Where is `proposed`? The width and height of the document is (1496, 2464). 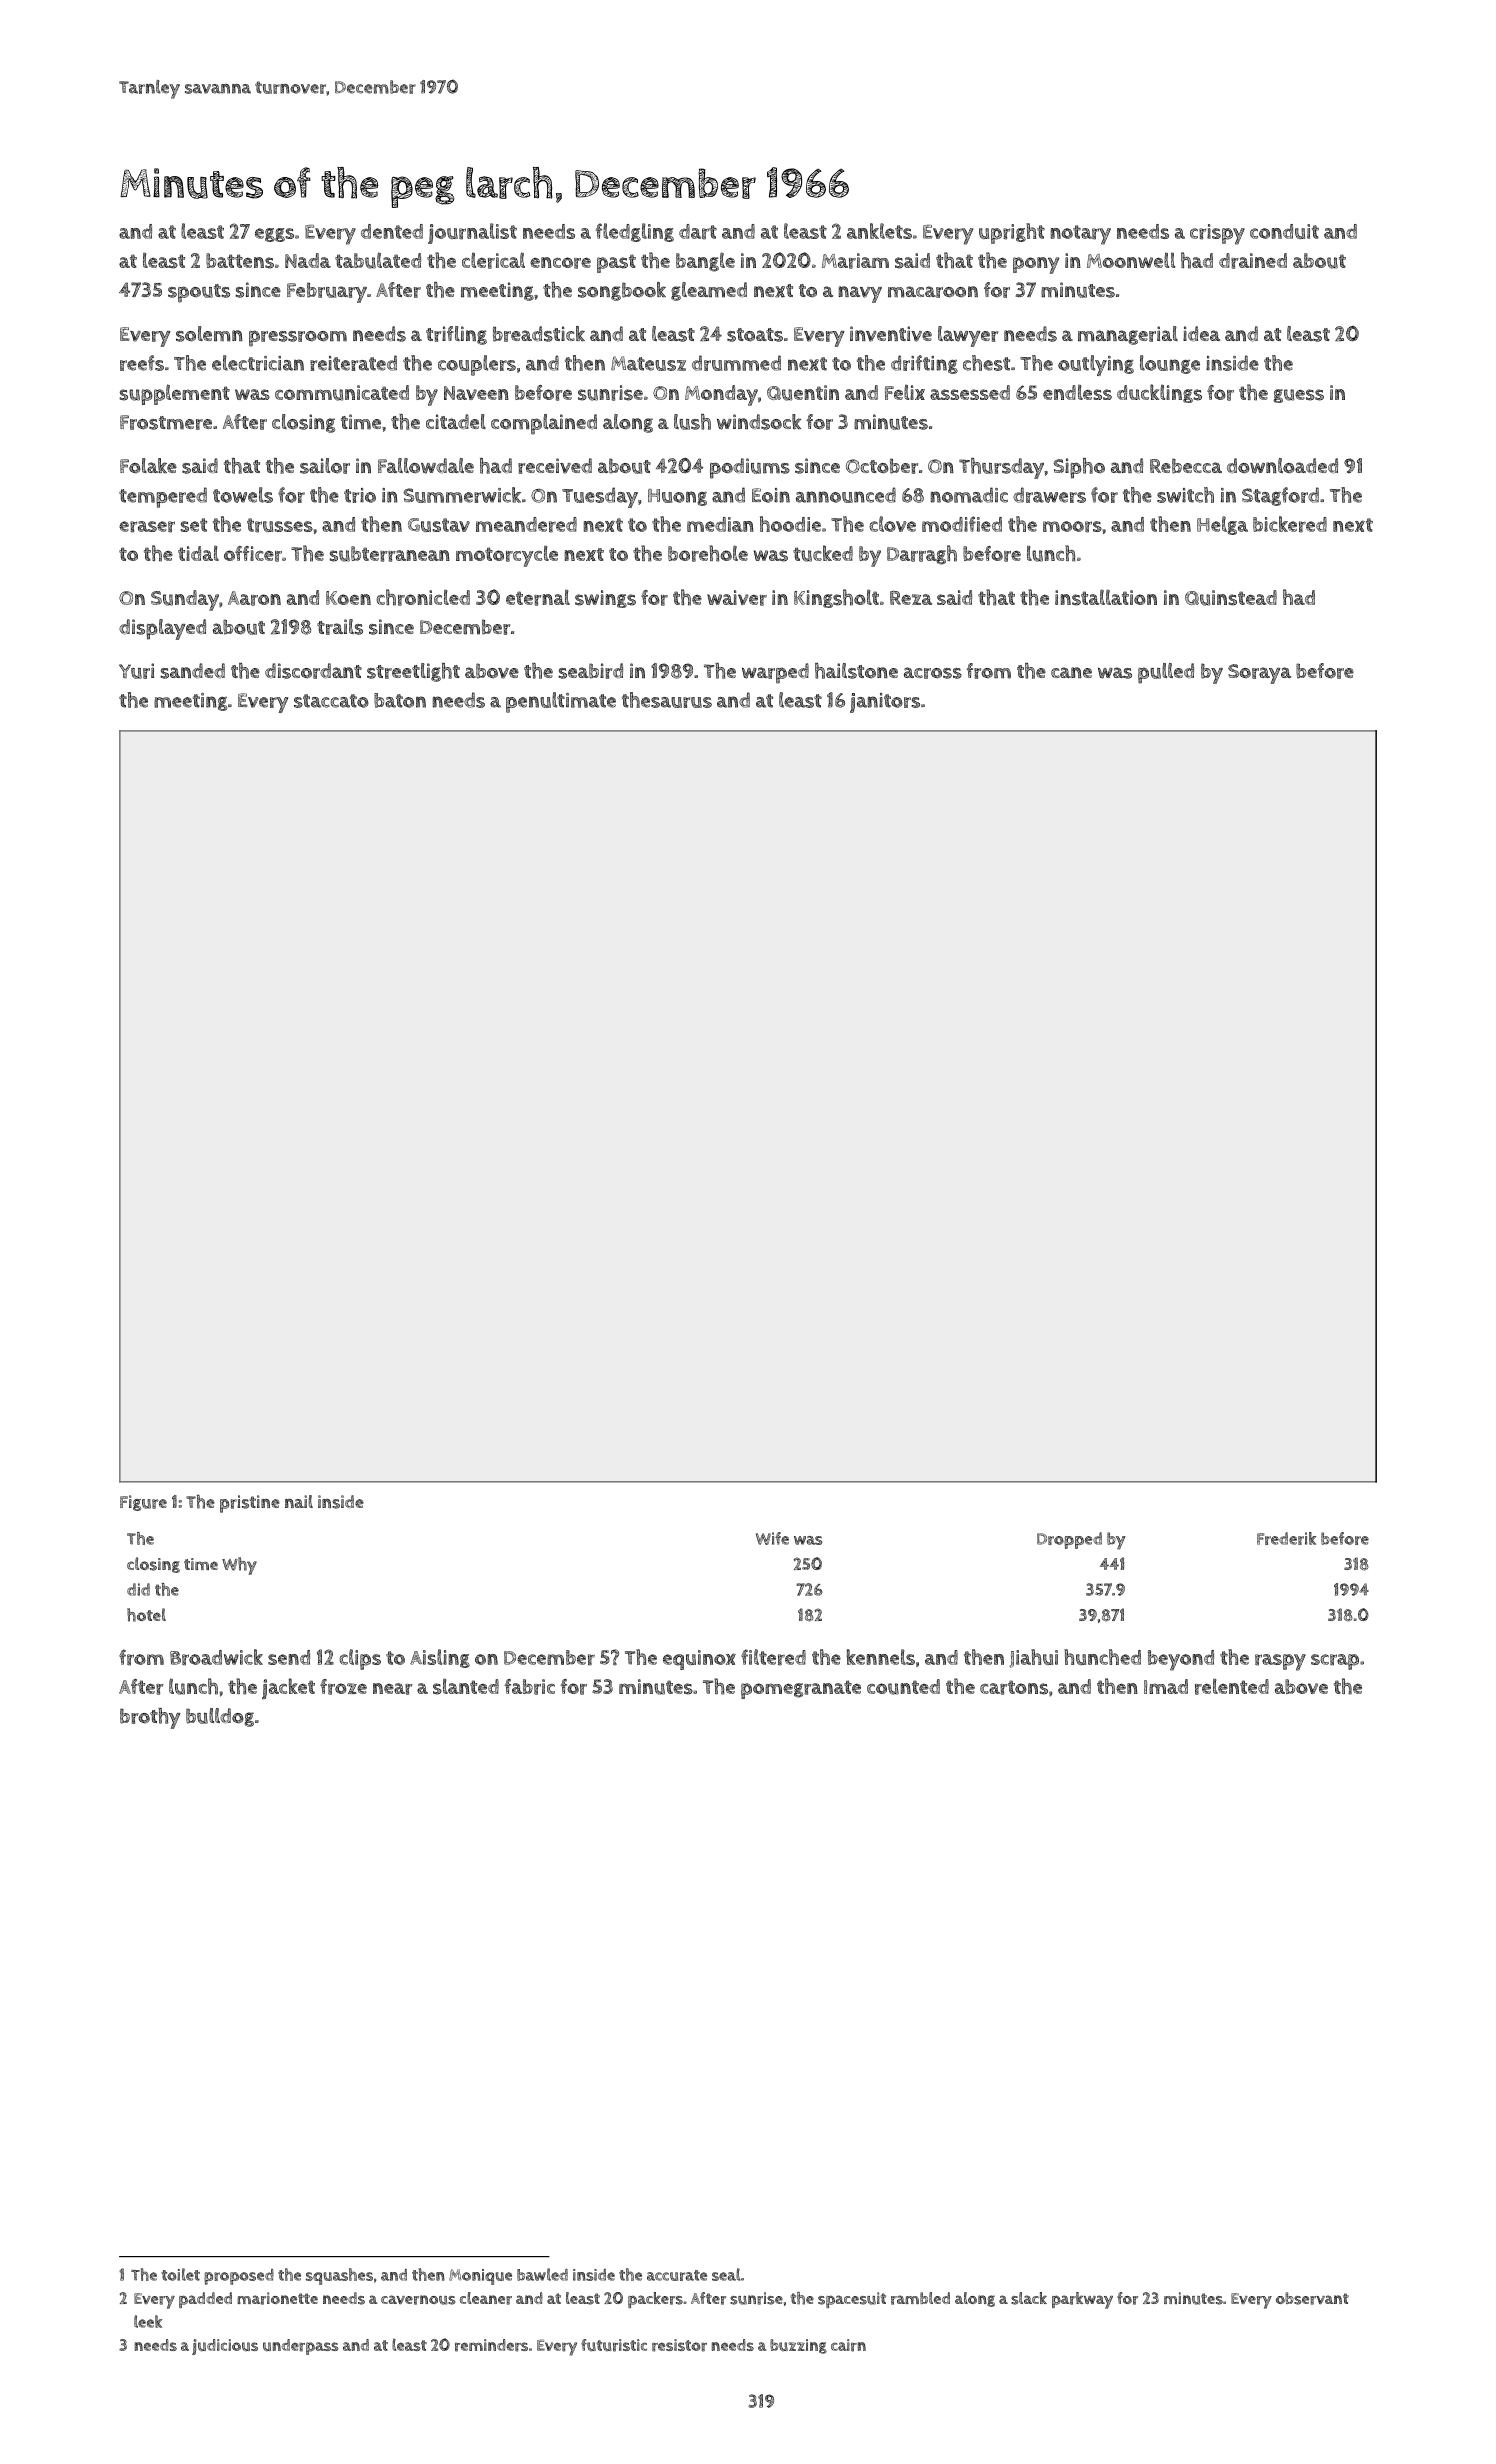 proposed is located at coordinates (239, 2277).
